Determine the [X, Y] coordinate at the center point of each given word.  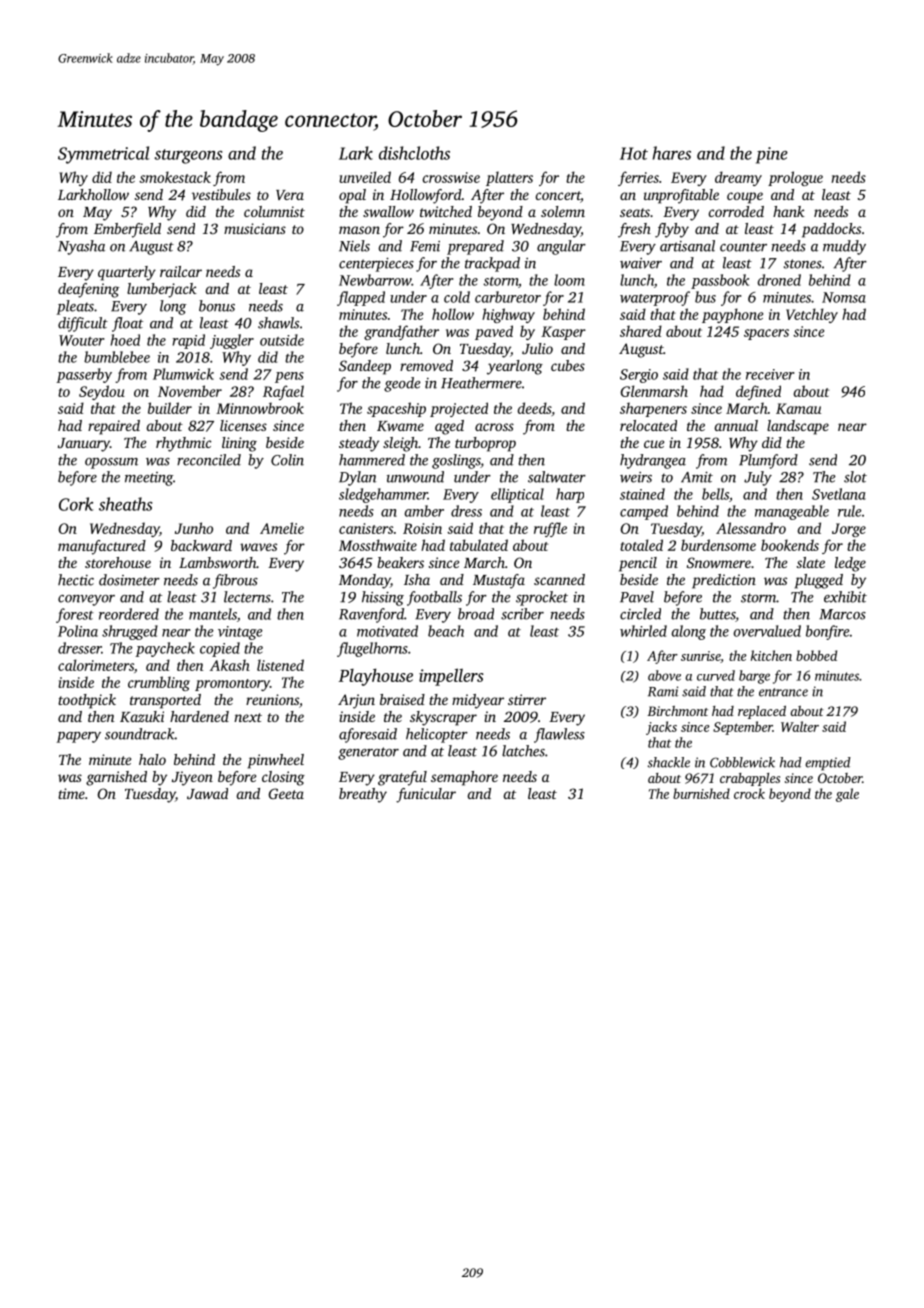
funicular [426, 795]
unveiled [365, 177]
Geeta [286, 793]
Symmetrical [103, 155]
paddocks [831, 230]
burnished [701, 793]
